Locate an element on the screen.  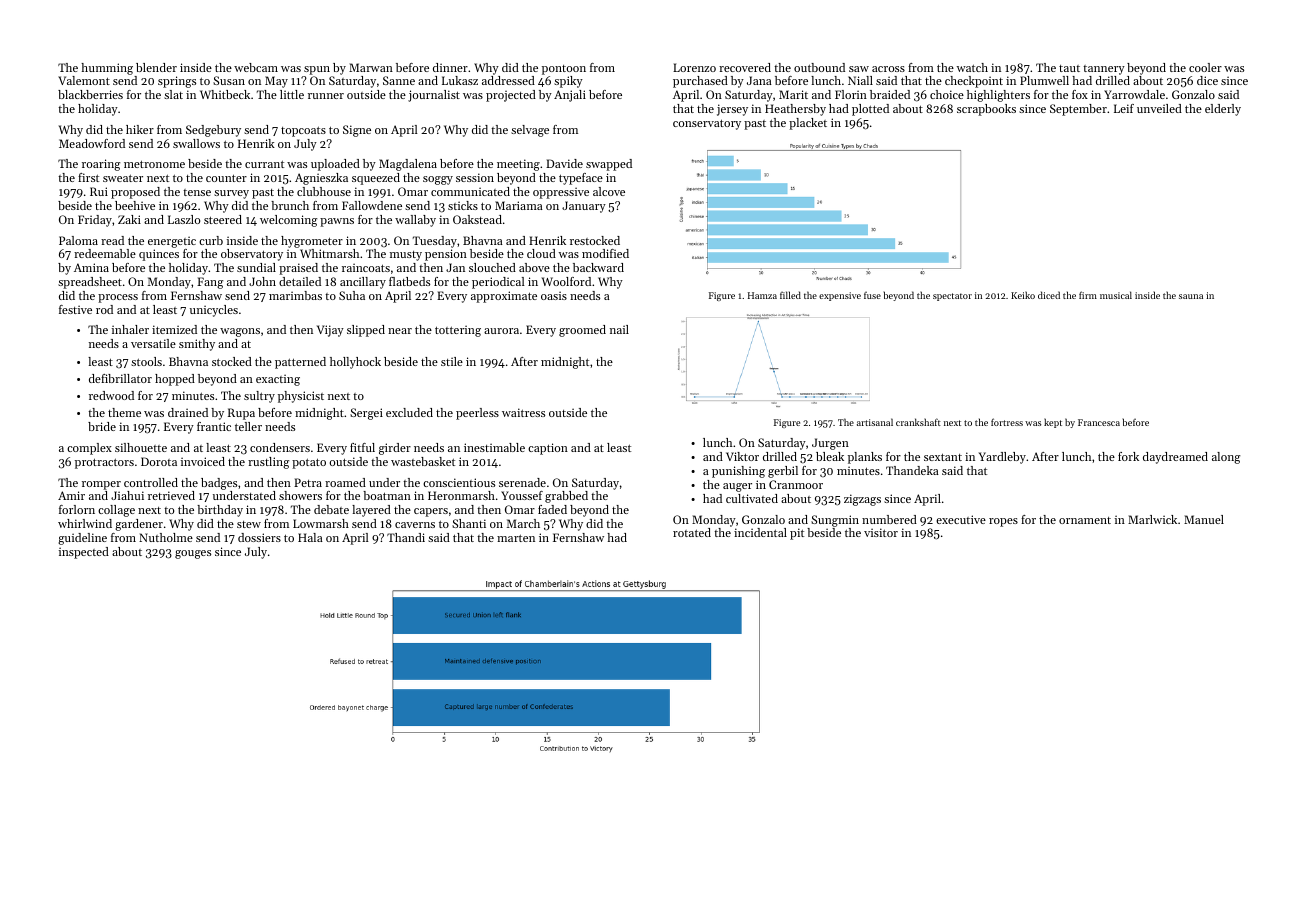
expensive is located at coordinates (840, 296).
